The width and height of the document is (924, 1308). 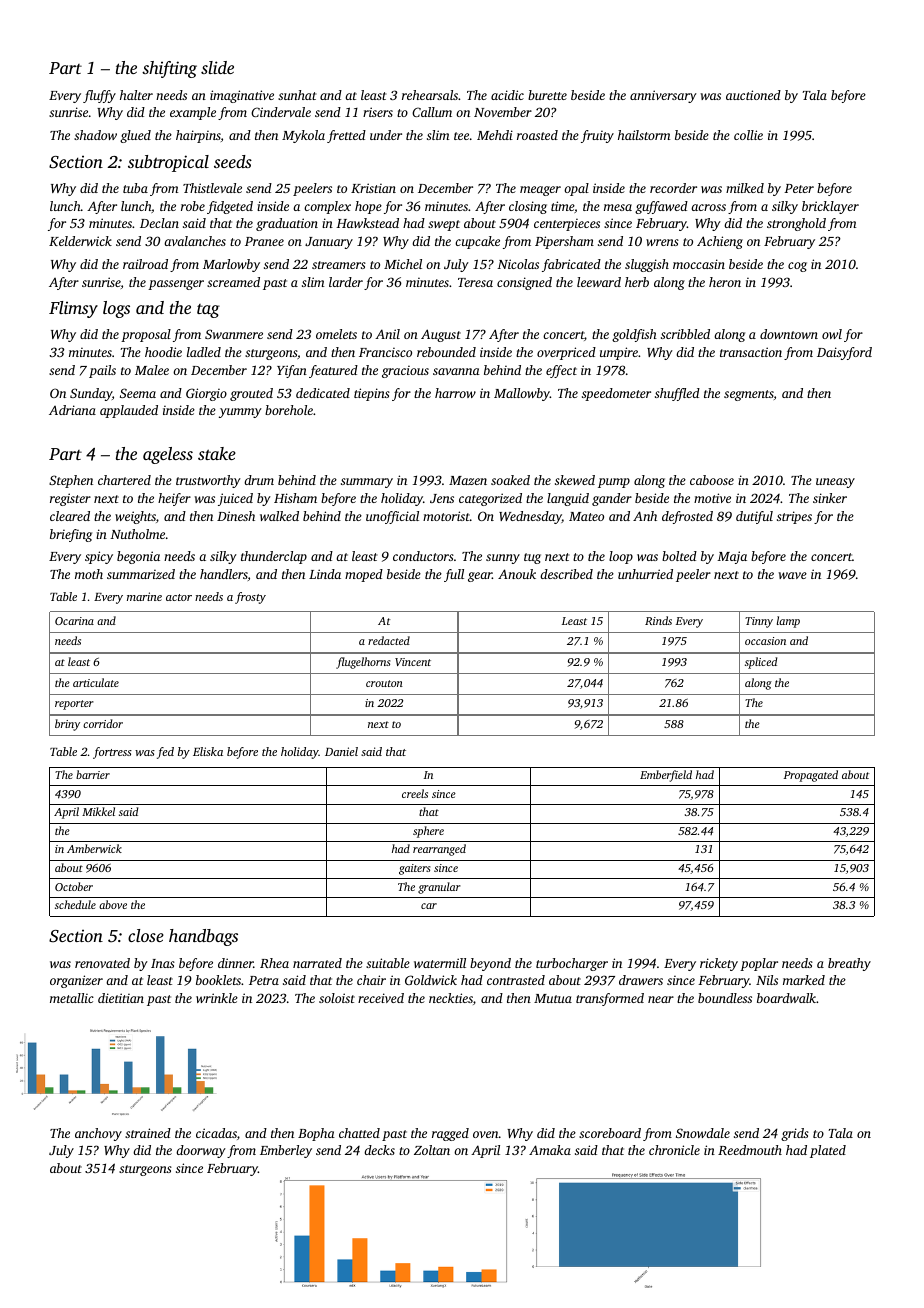 What do you see at coordinates (522, 394) in the document?
I see `Mallowby` at bounding box center [522, 394].
